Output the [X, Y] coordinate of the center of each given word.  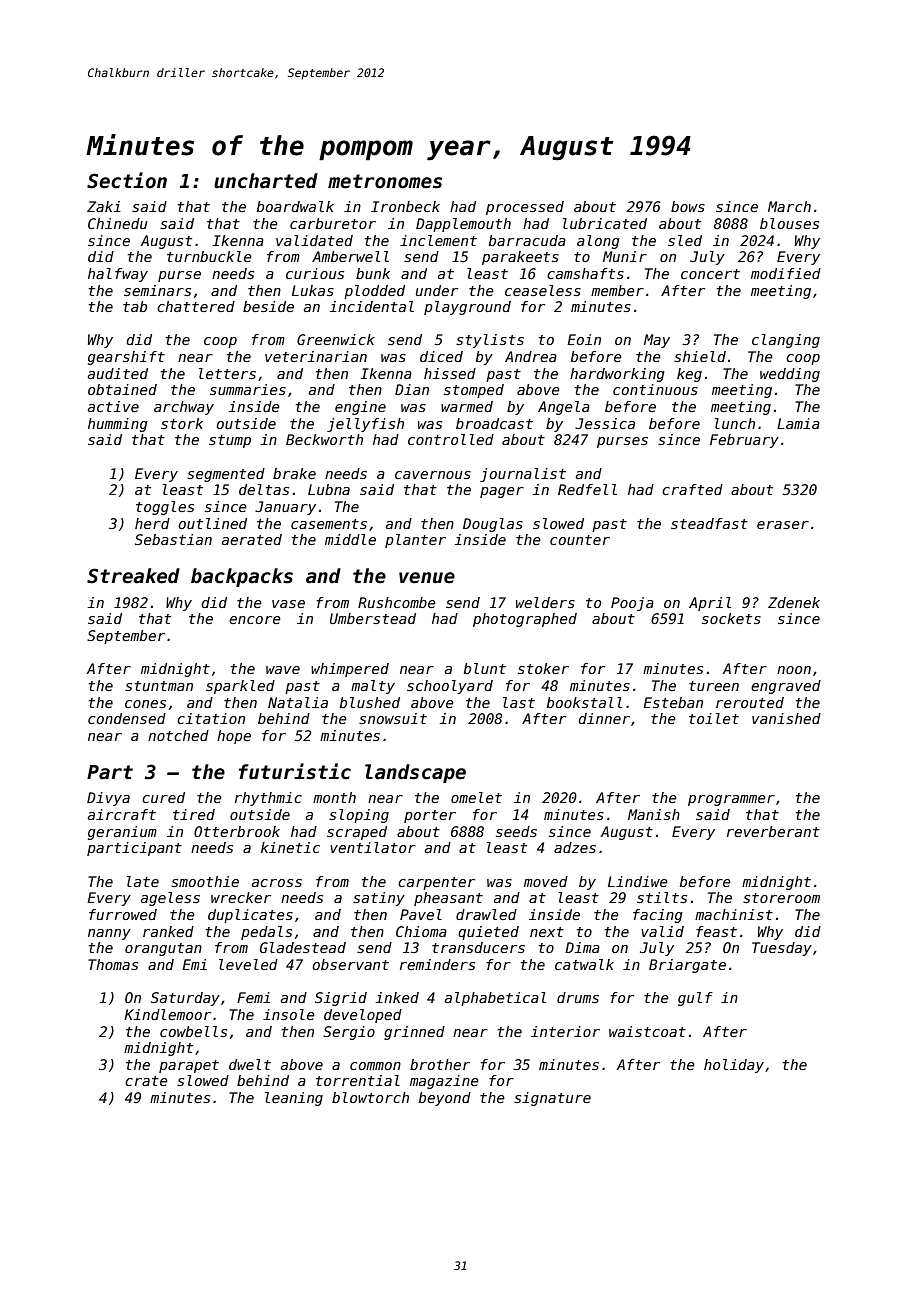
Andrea [531, 356]
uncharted [266, 181]
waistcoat [647, 1031]
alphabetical [495, 999]
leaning [294, 1099]
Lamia [798, 423]
